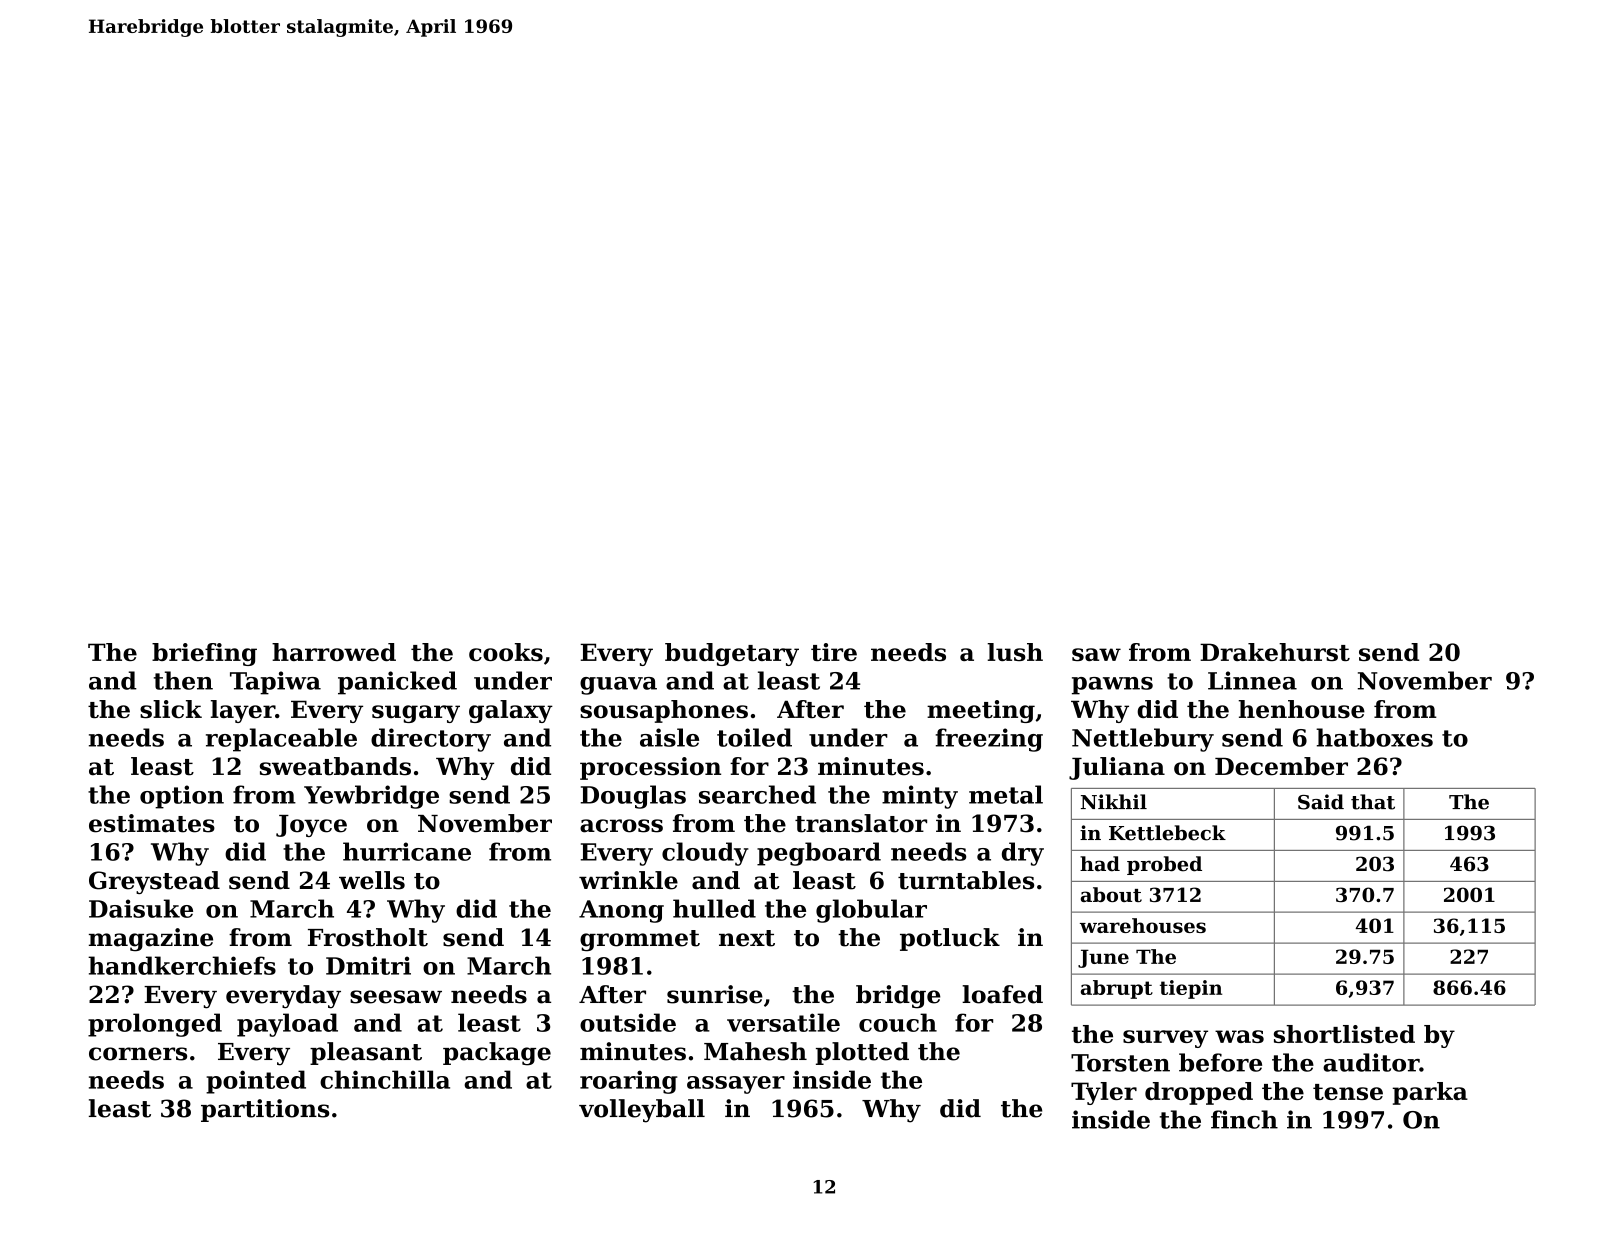  What do you see at coordinates (705, 854) in the document?
I see `cloudy` at bounding box center [705, 854].
